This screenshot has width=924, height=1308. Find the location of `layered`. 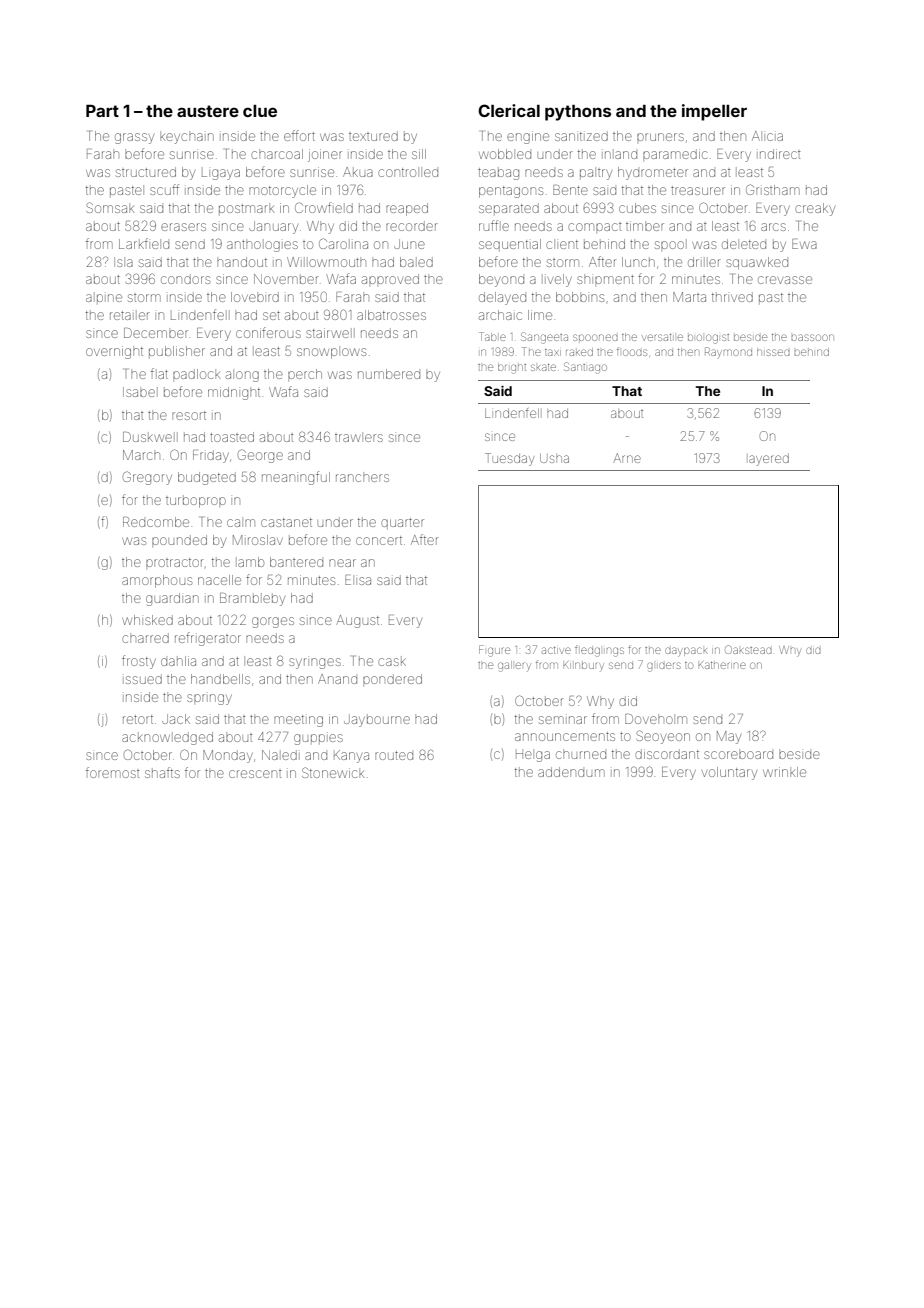

layered is located at coordinates (769, 460).
